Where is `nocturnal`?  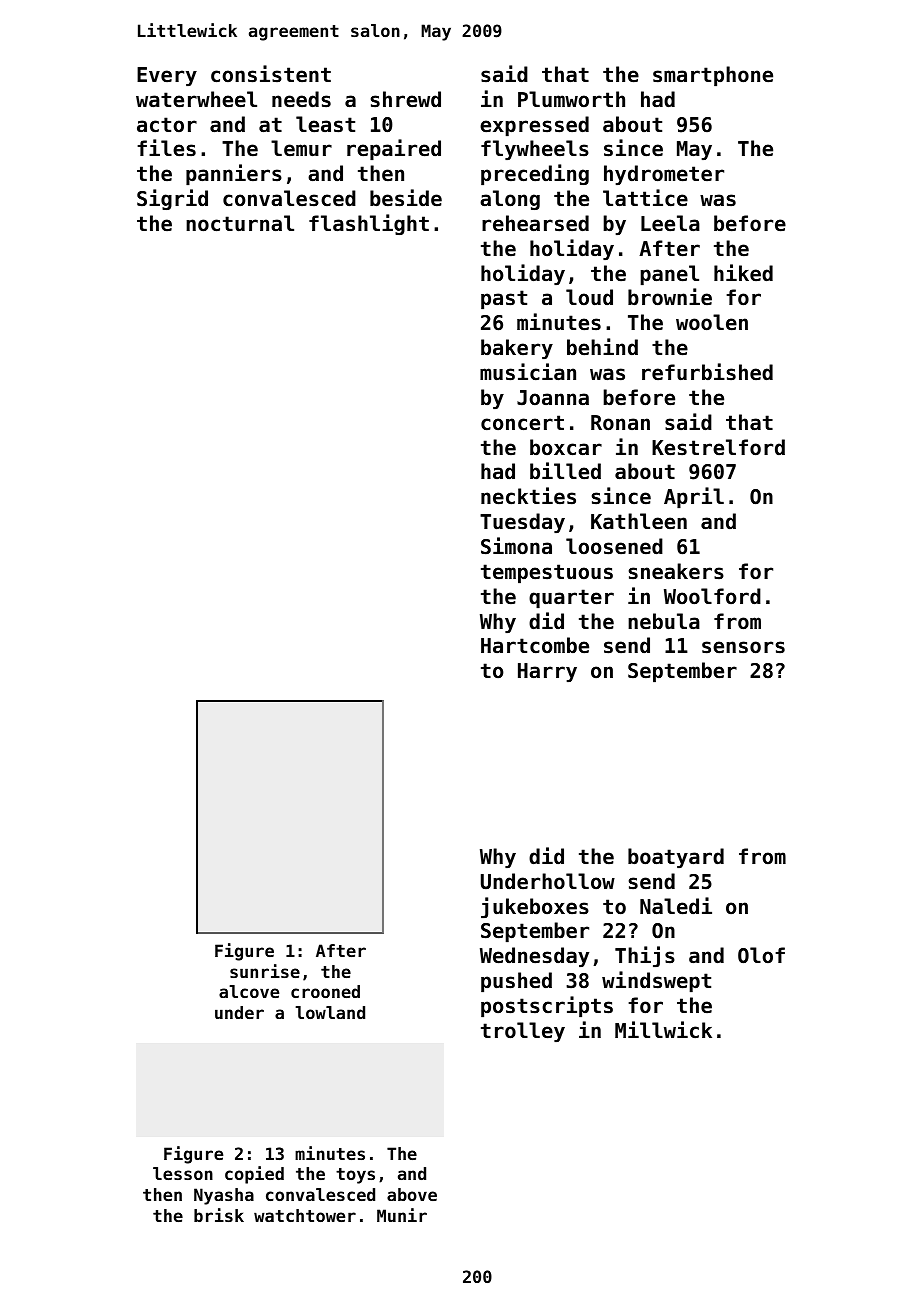
nocturnal is located at coordinates (240, 223).
